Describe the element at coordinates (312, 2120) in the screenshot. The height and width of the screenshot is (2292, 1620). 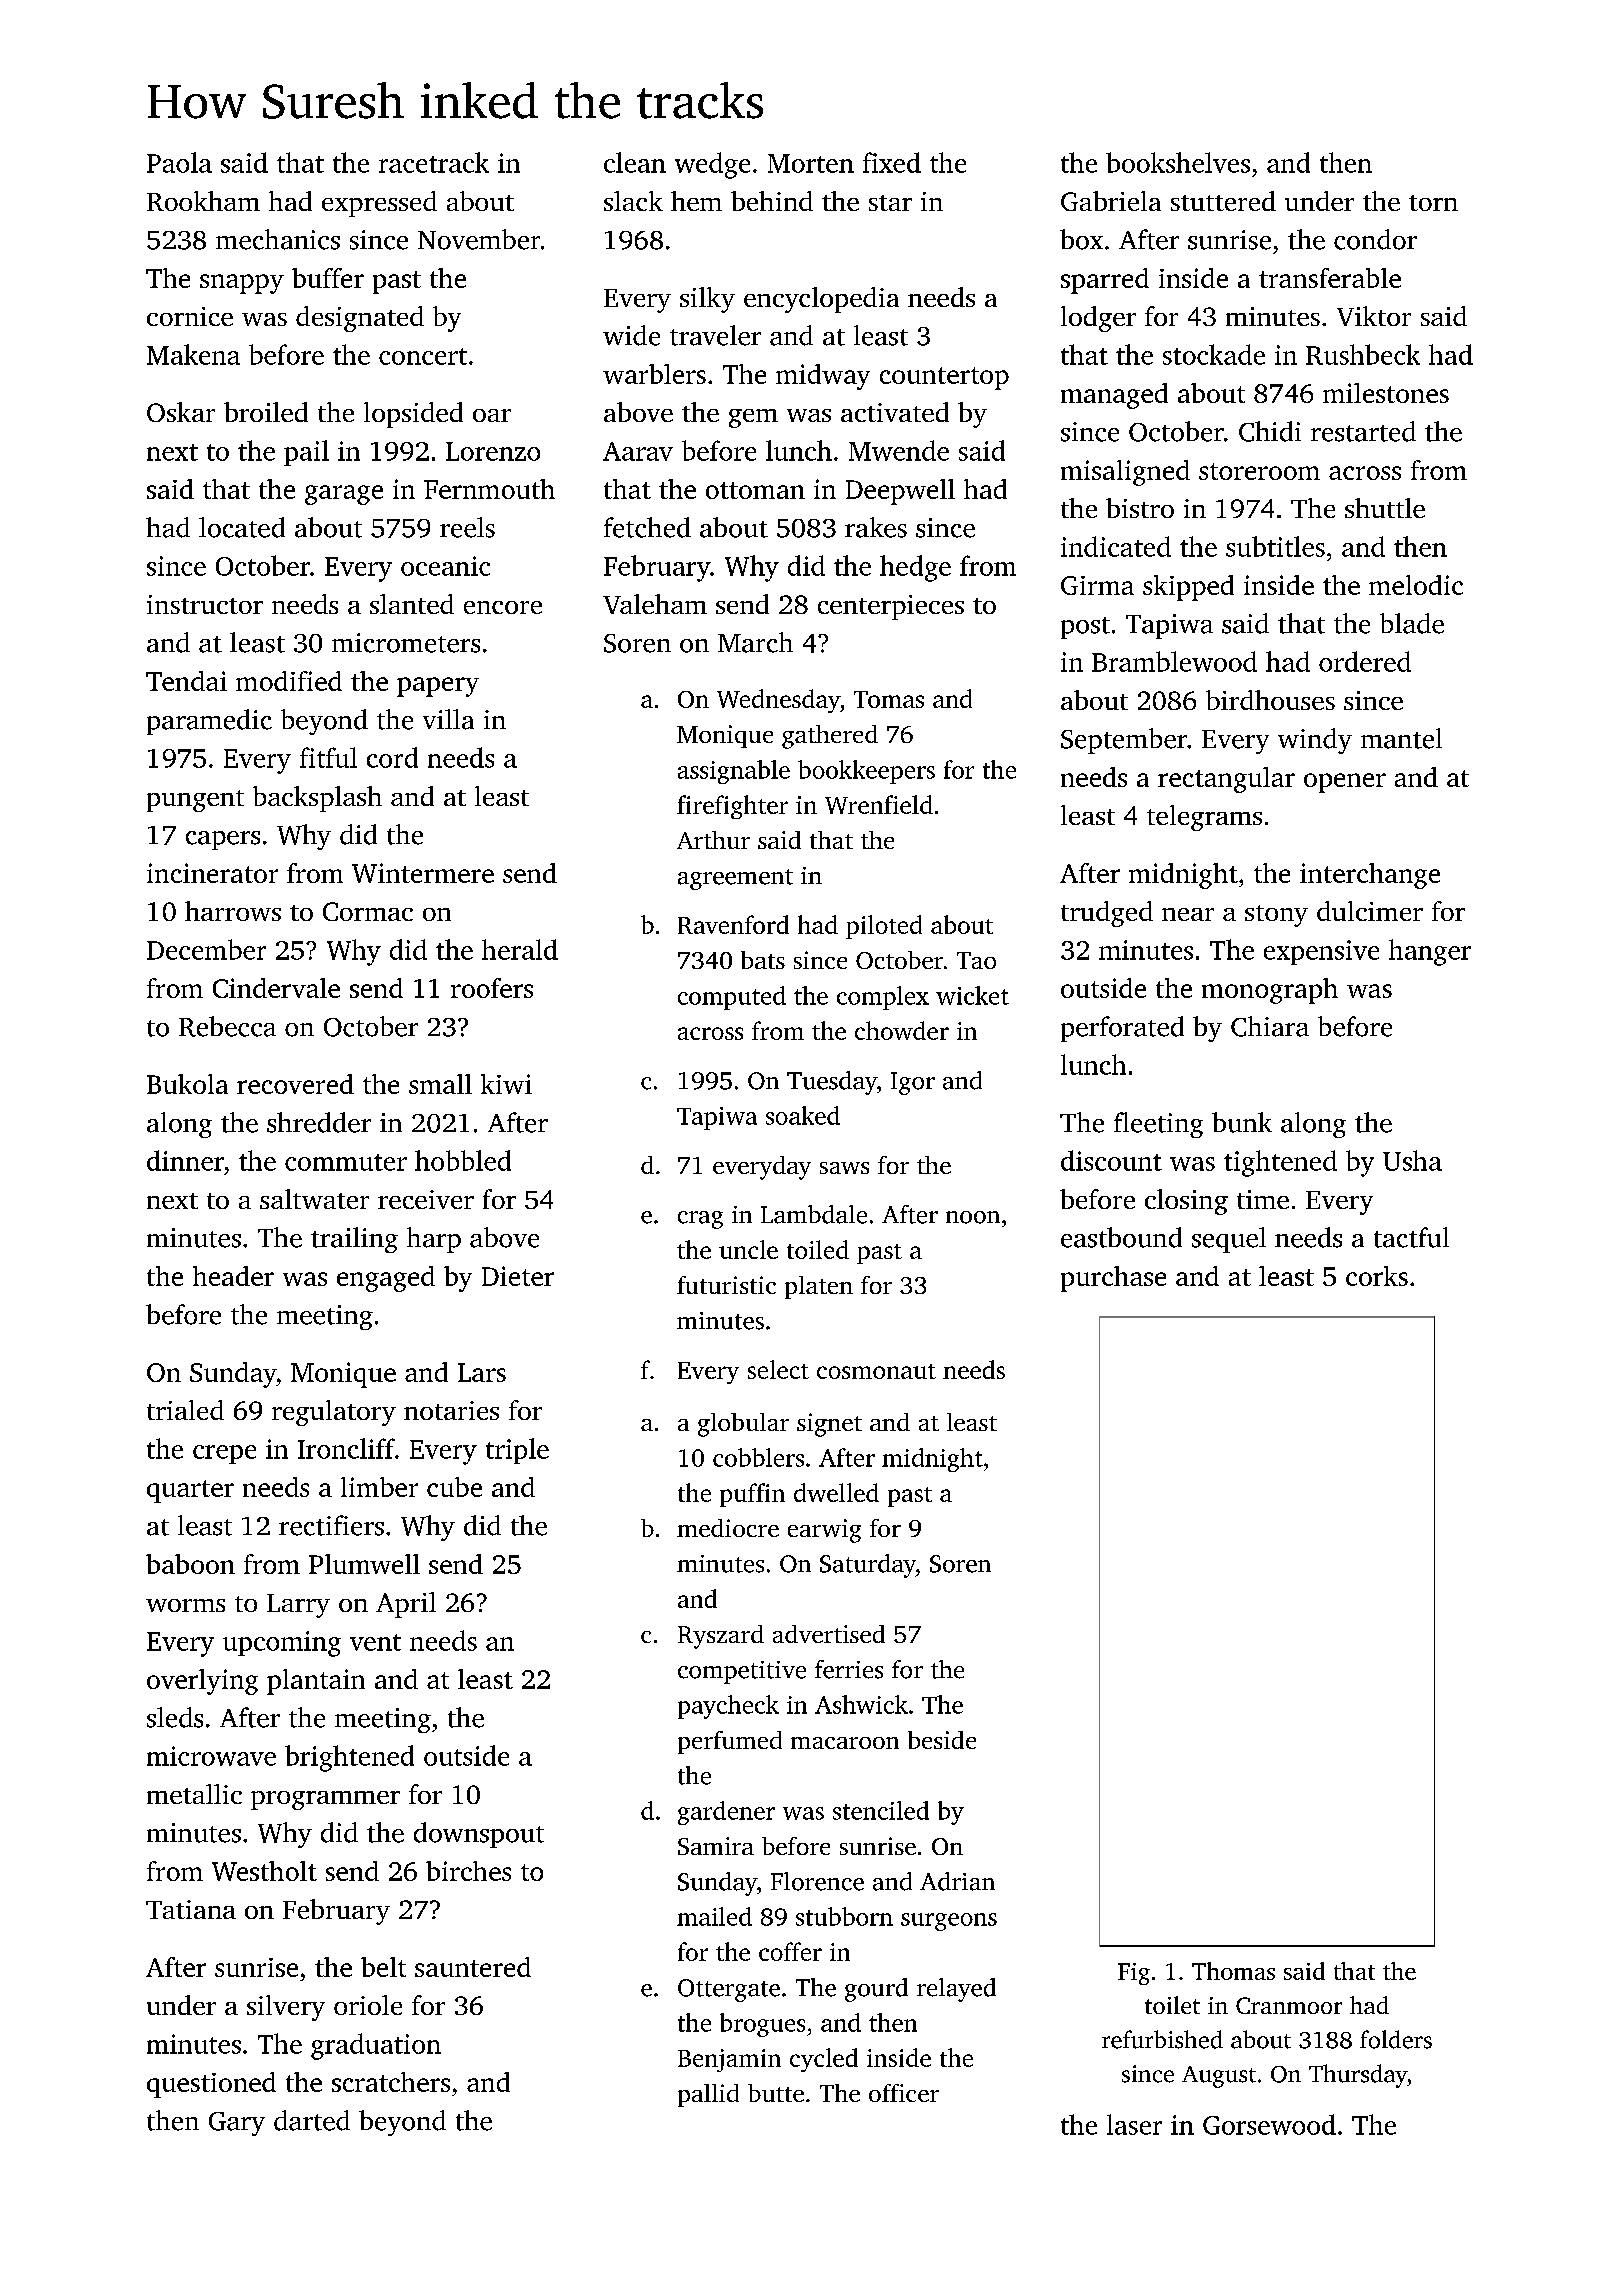
I see `darted` at that location.
